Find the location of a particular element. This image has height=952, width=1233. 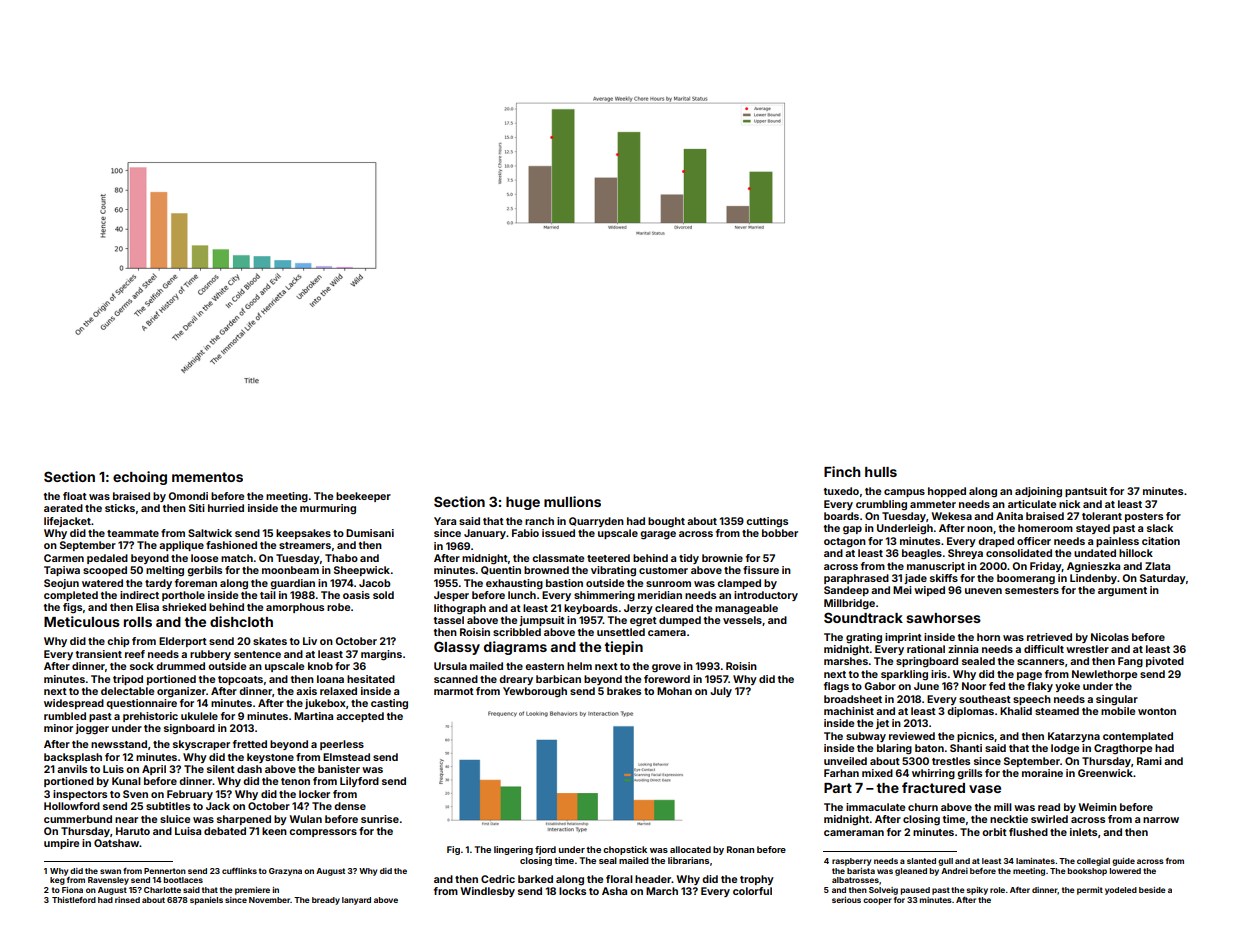

beekeeper is located at coordinates (363, 497).
